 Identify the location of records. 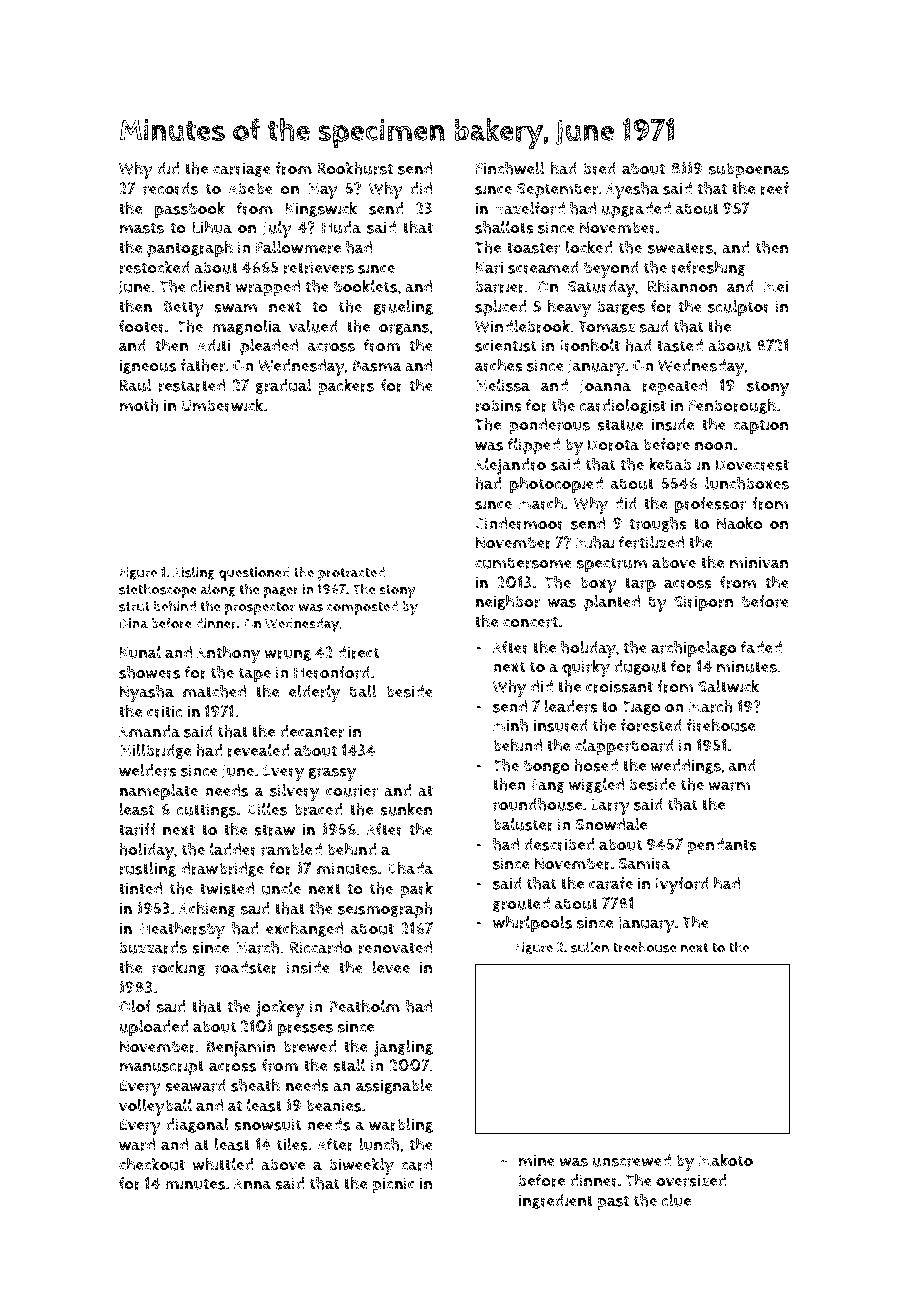
(170, 188).
